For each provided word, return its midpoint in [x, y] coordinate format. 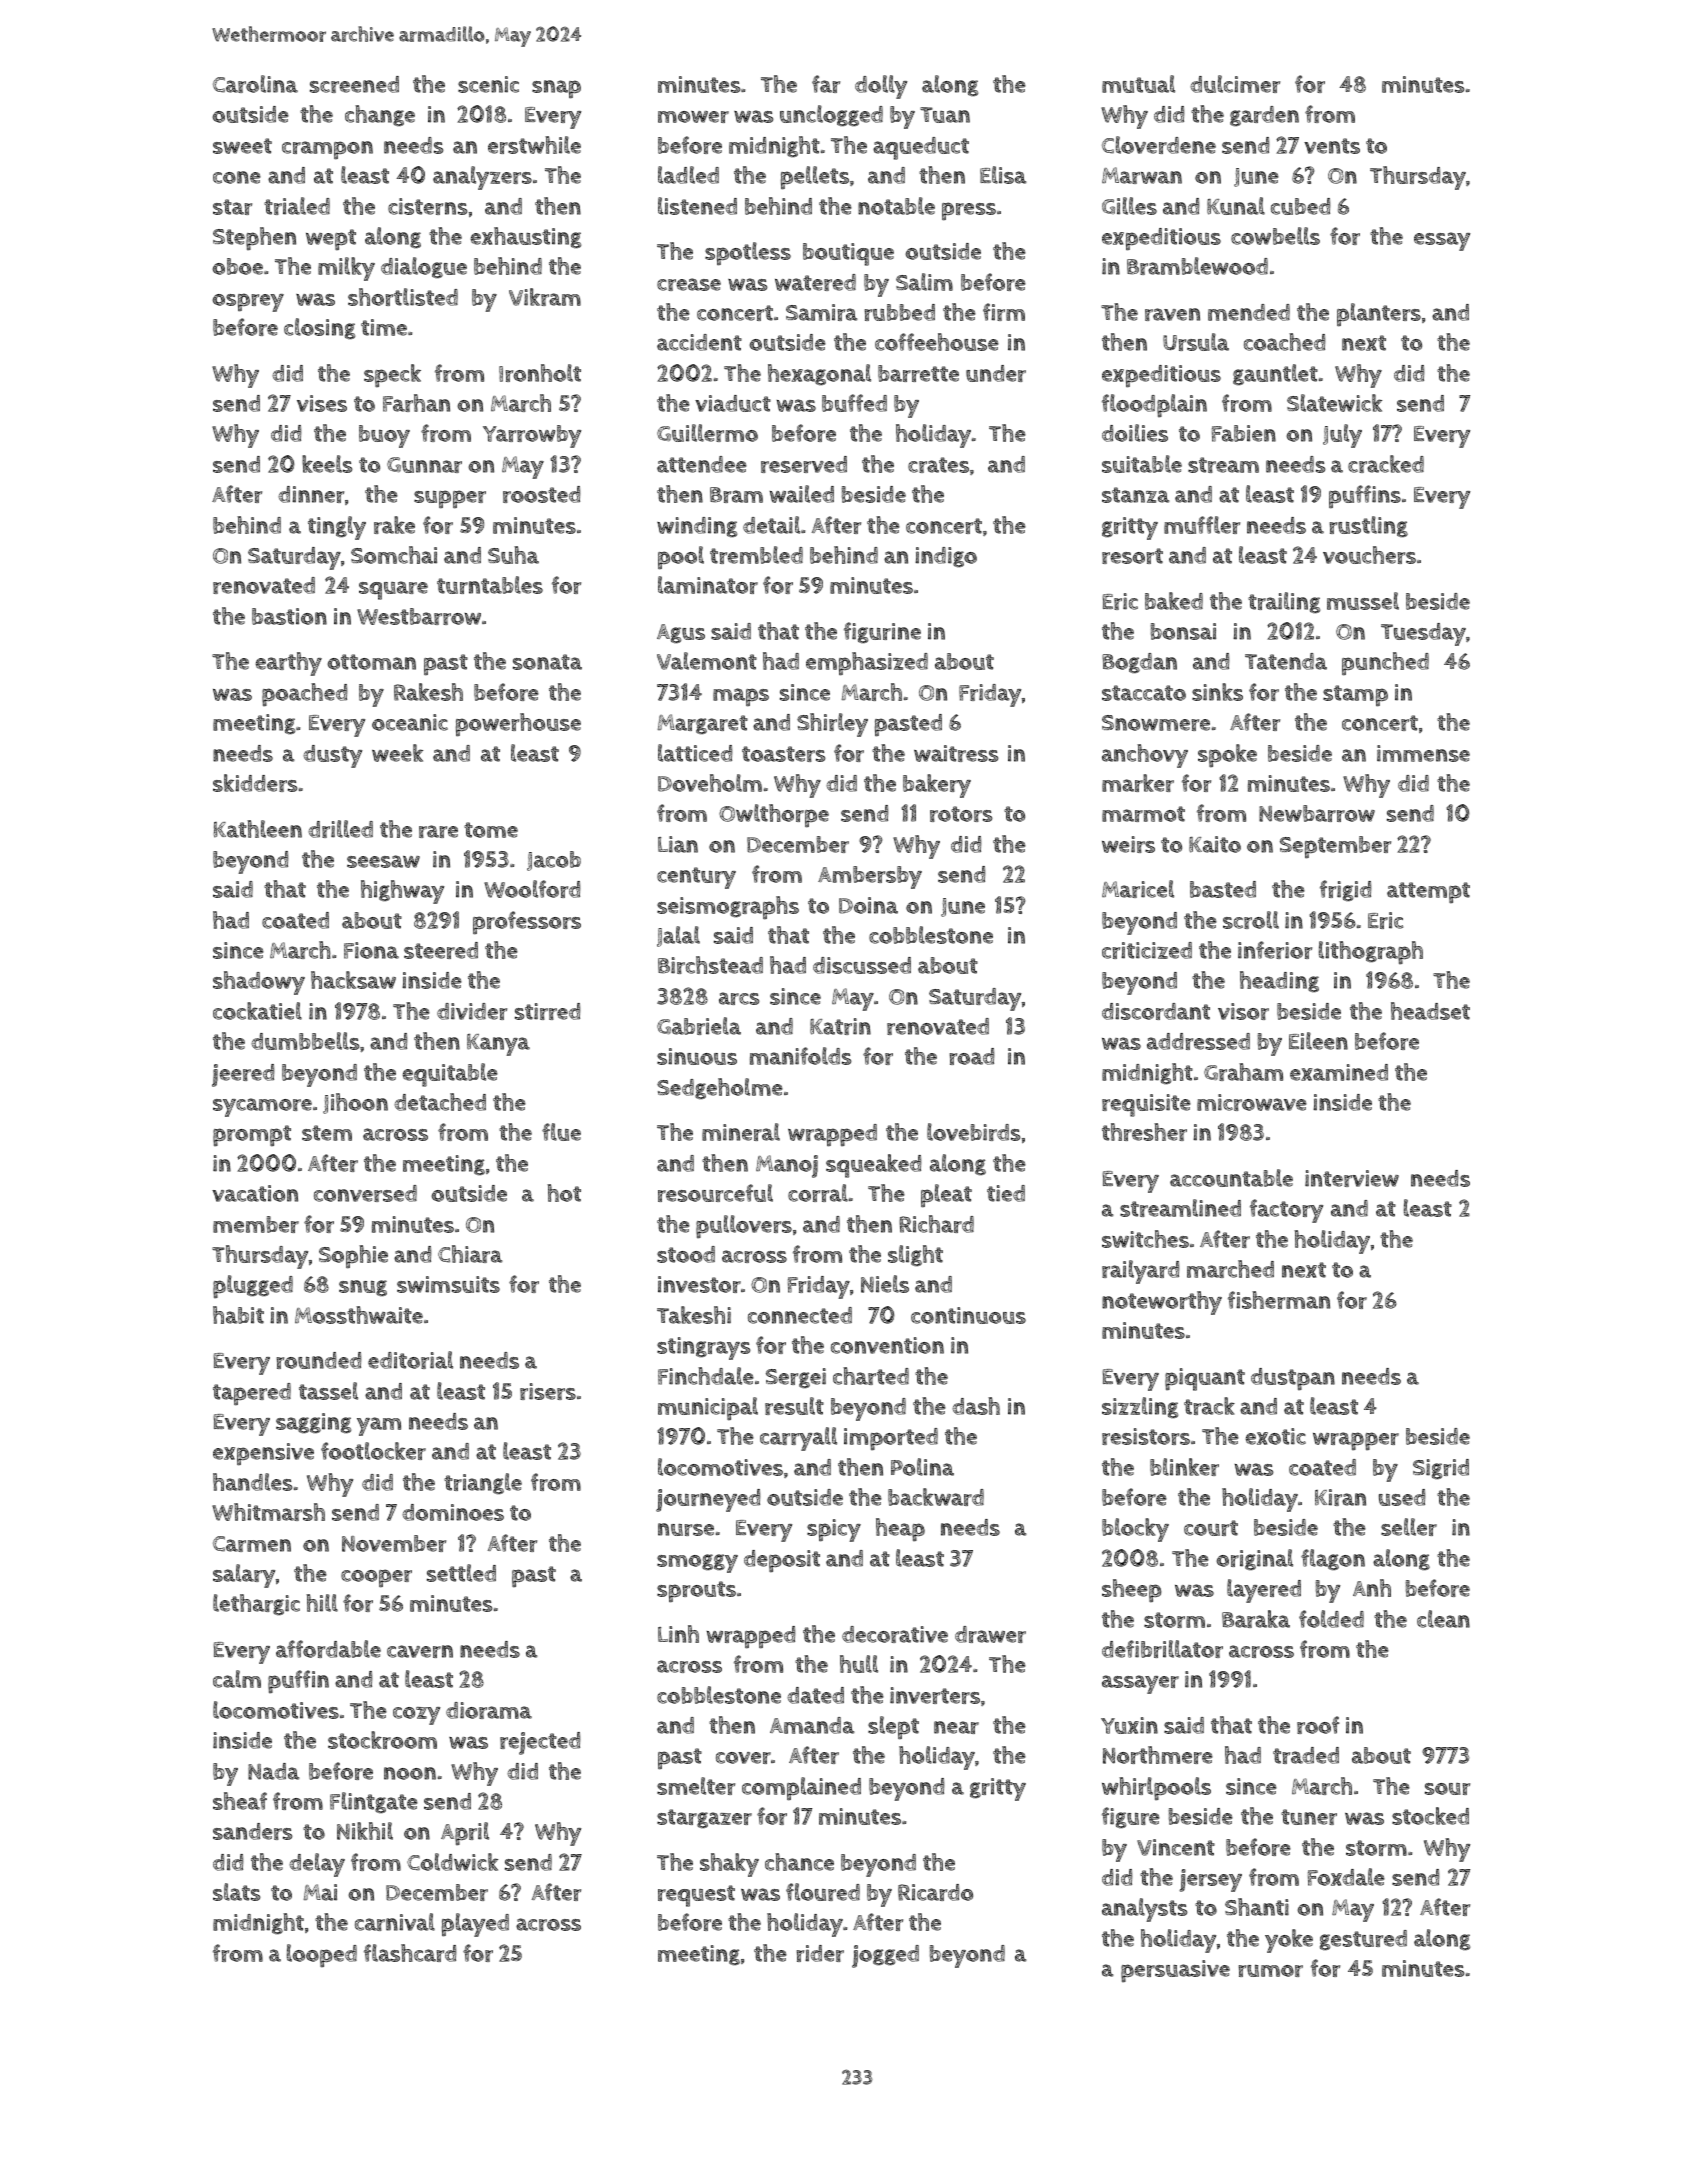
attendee [702, 464]
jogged [885, 1956]
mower [693, 117]
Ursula [1196, 342]
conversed [365, 1193]
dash [976, 1406]
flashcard [410, 1953]
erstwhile [534, 145]
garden [1264, 116]
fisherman [1279, 1300]
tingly [337, 528]
